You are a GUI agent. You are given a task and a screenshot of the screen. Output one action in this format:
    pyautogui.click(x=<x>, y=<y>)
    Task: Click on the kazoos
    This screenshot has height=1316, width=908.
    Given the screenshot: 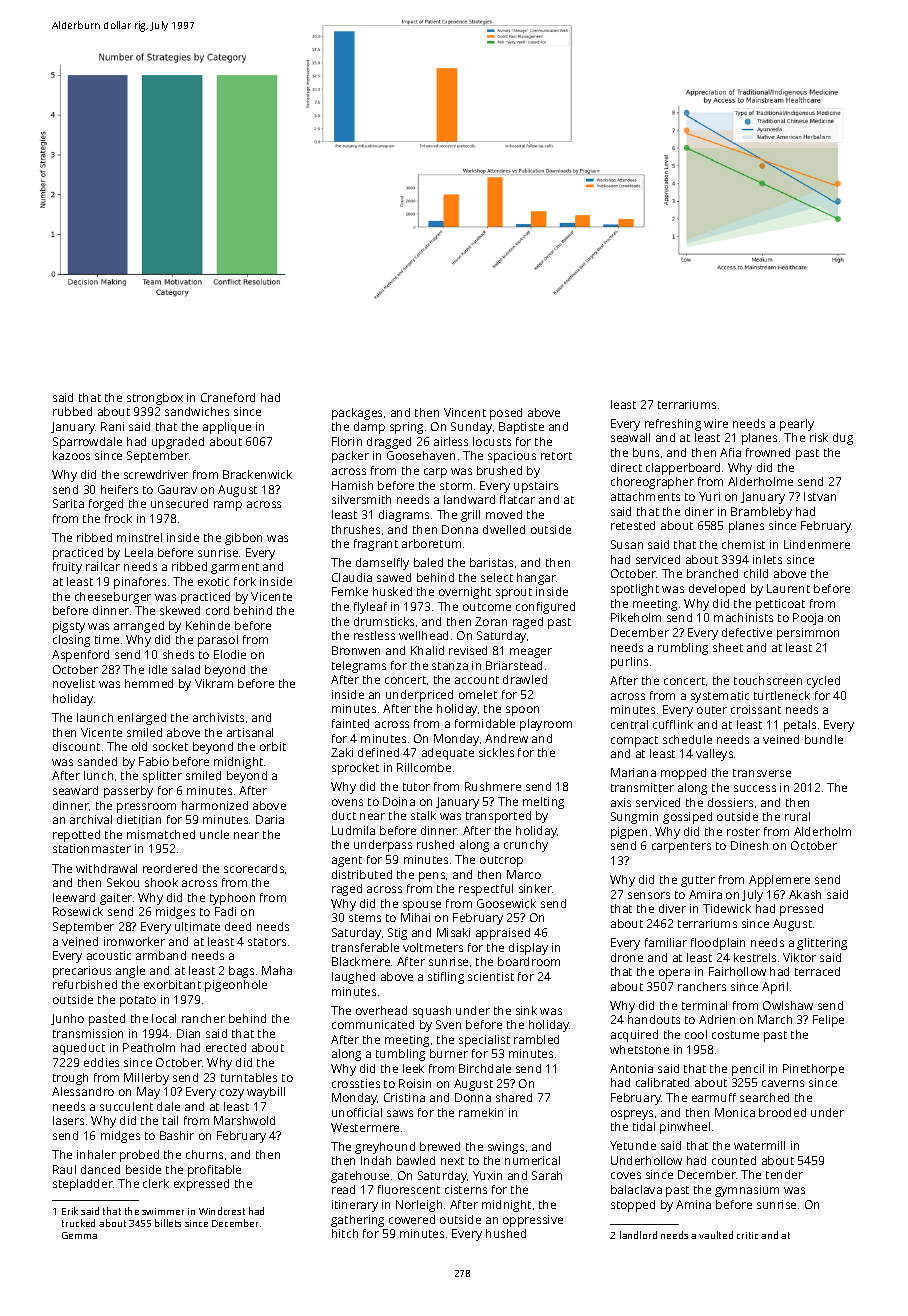 What is the action you would take?
    pyautogui.click(x=71, y=455)
